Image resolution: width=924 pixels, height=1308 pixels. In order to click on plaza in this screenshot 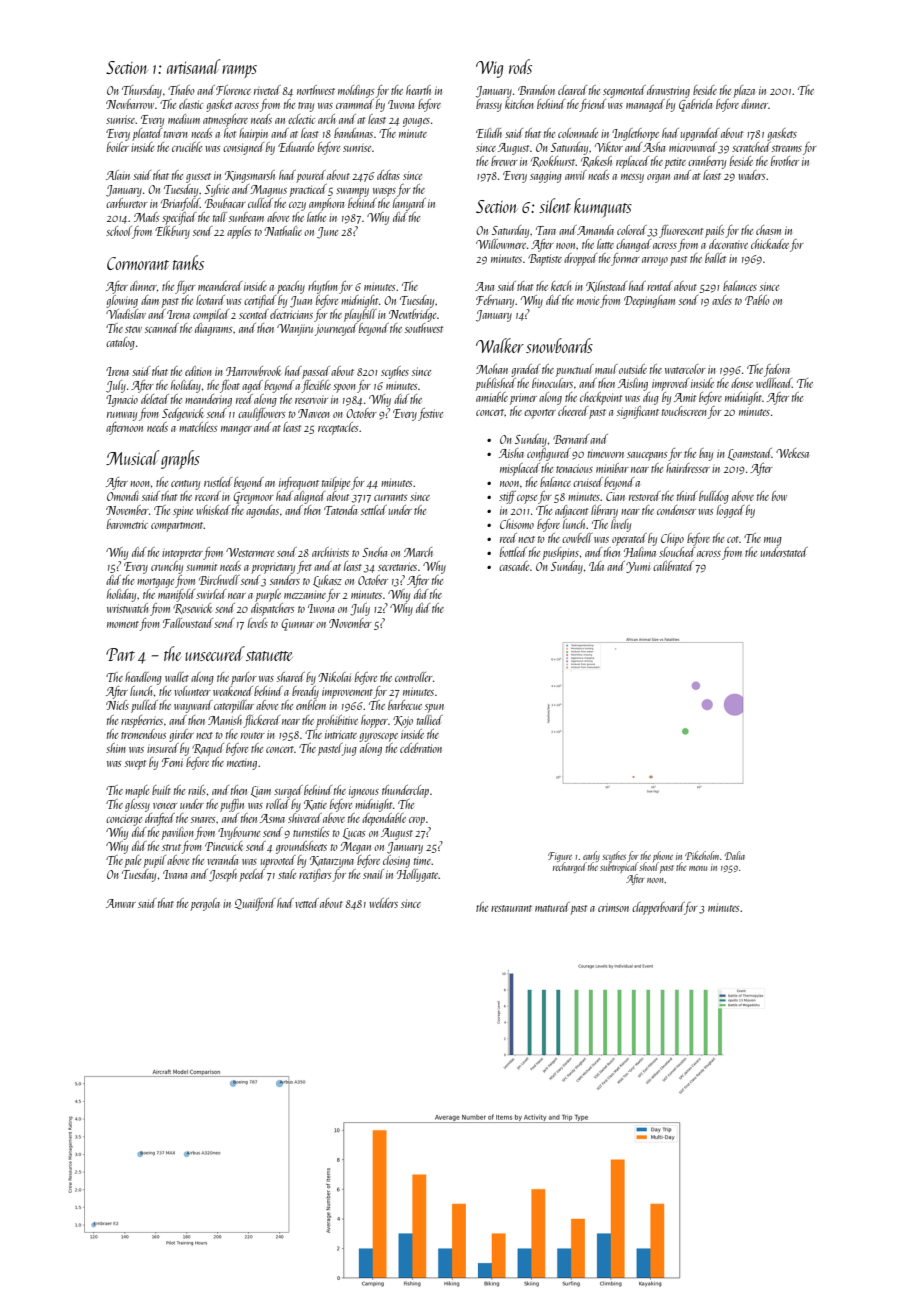, I will do `click(744, 91)`.
